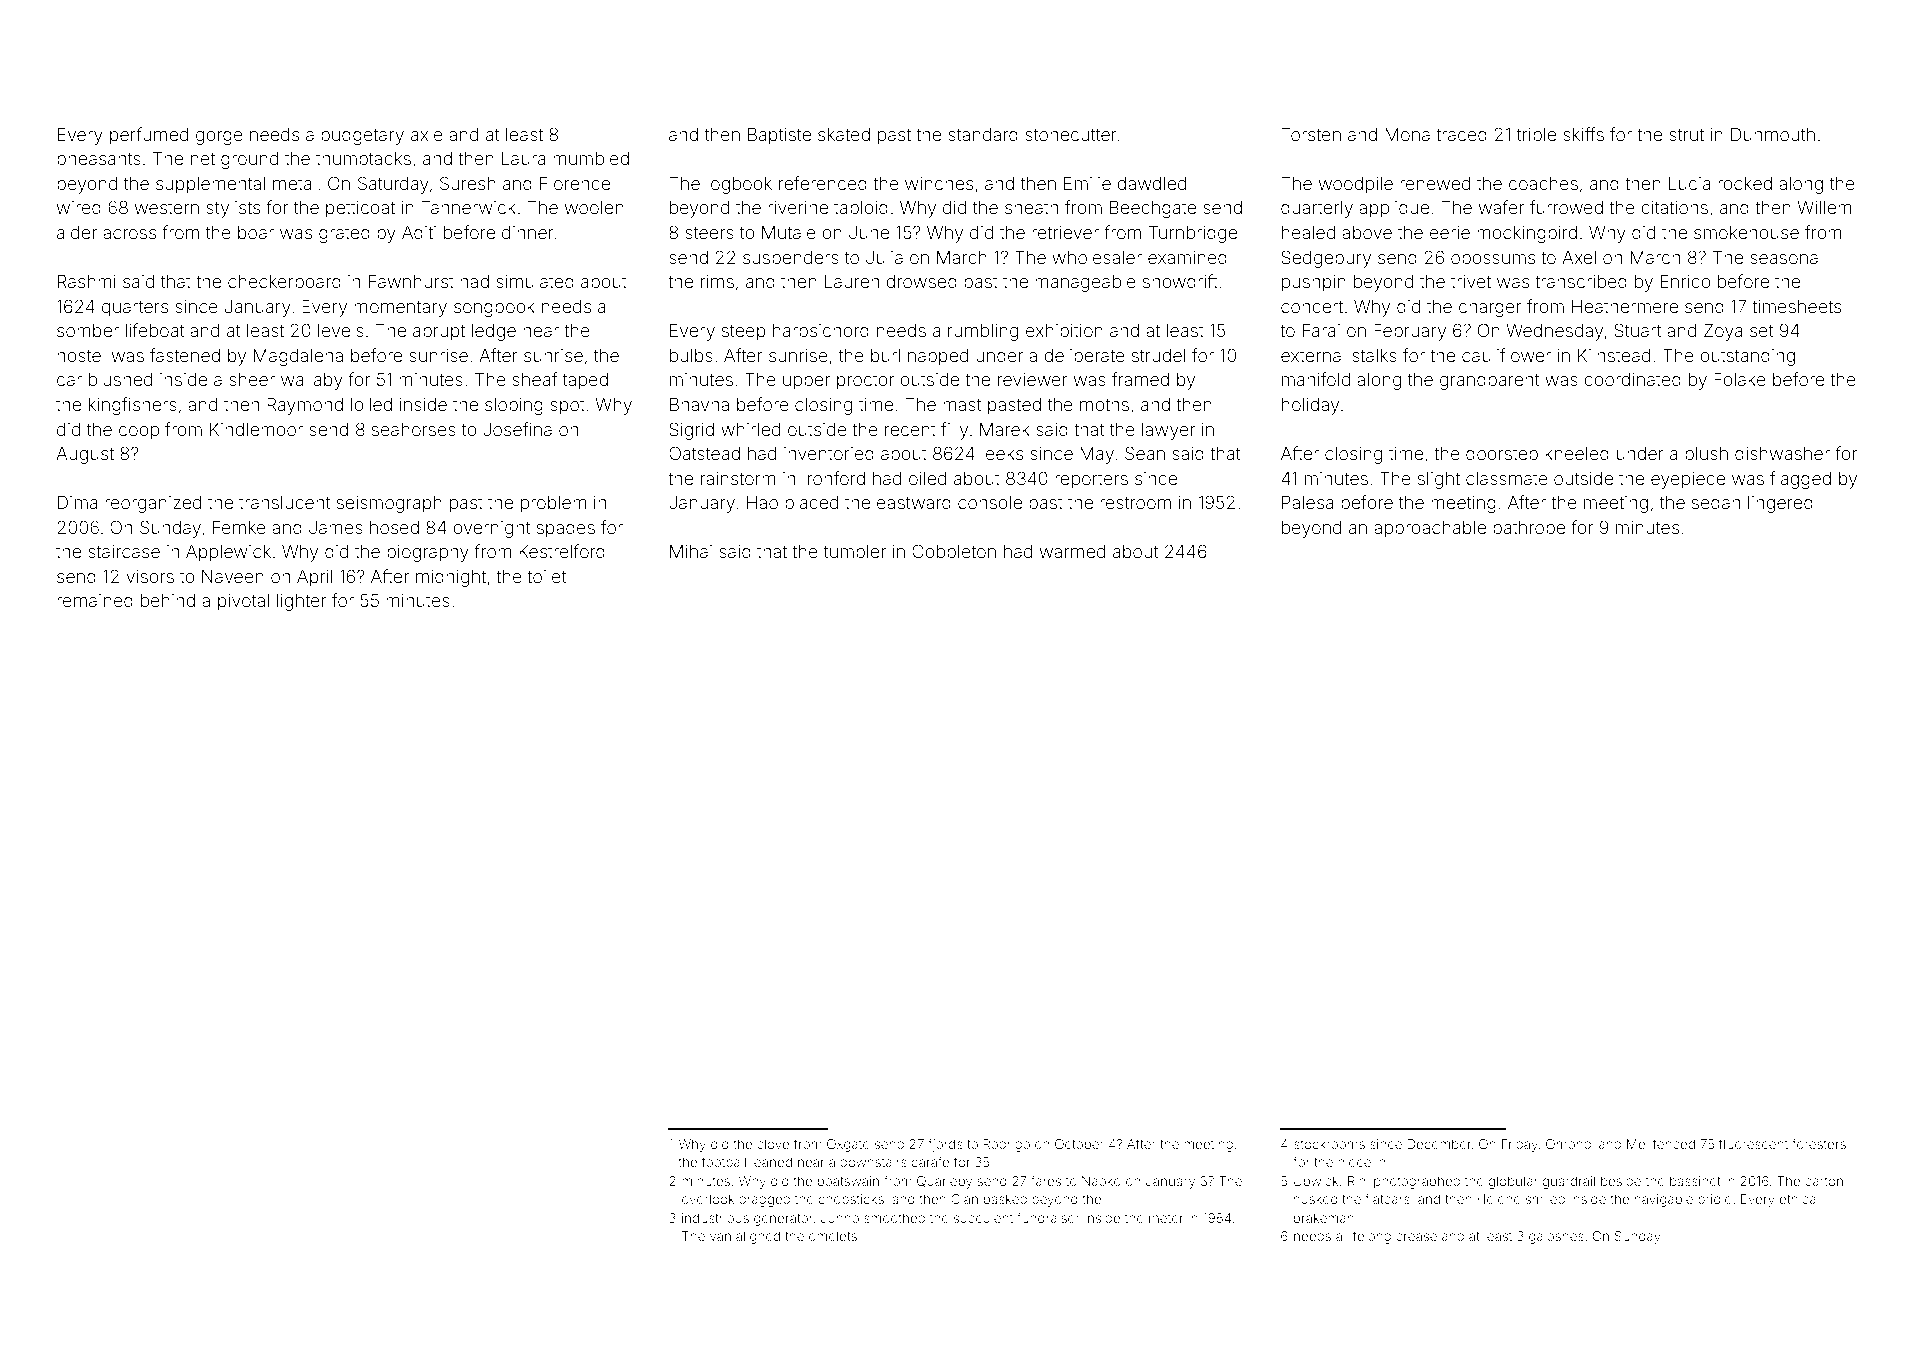 This image has width=1915, height=1354. I want to click on lifelong, so click(1369, 1237).
